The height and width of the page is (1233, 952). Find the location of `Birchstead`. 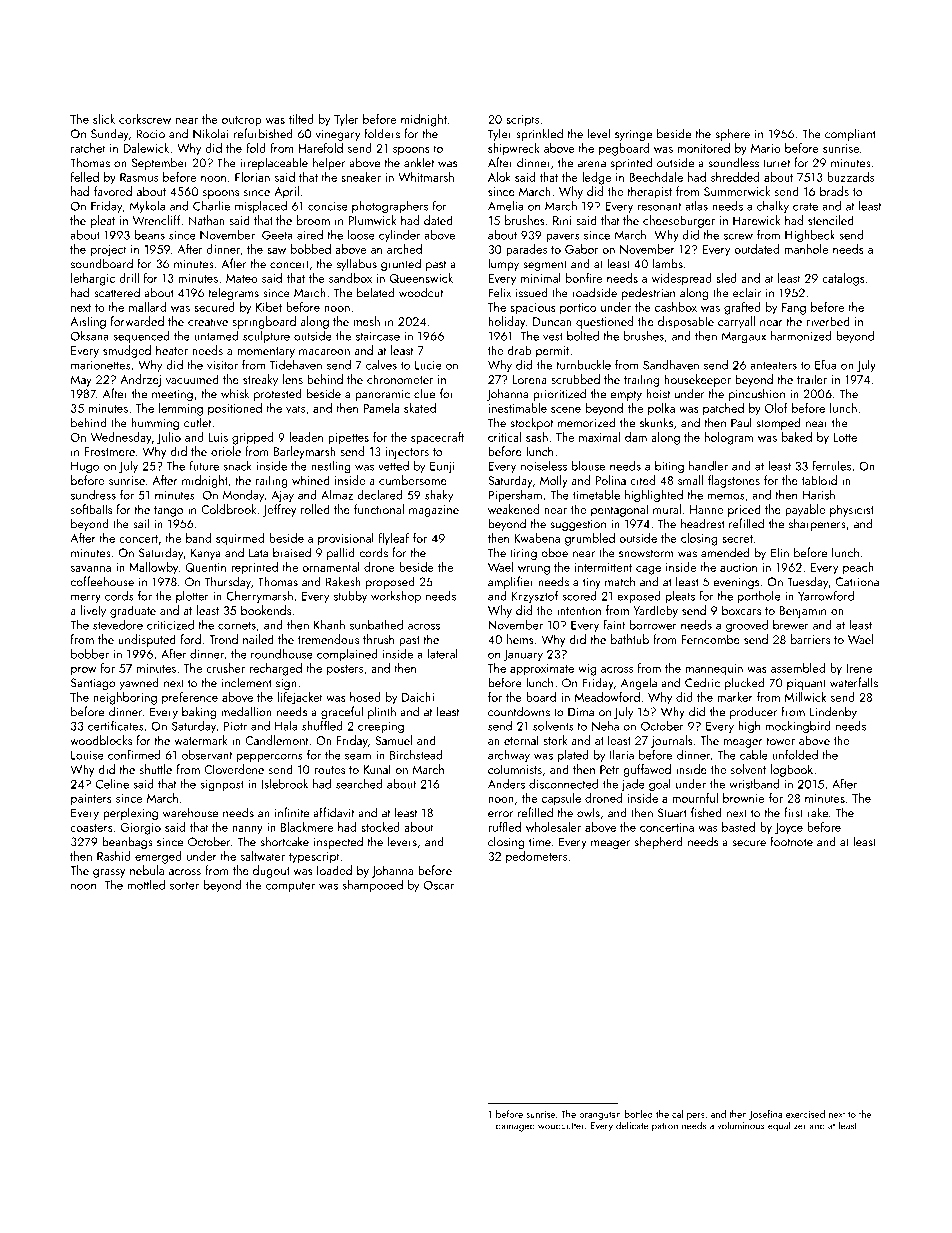

Birchstead is located at coordinates (416, 755).
